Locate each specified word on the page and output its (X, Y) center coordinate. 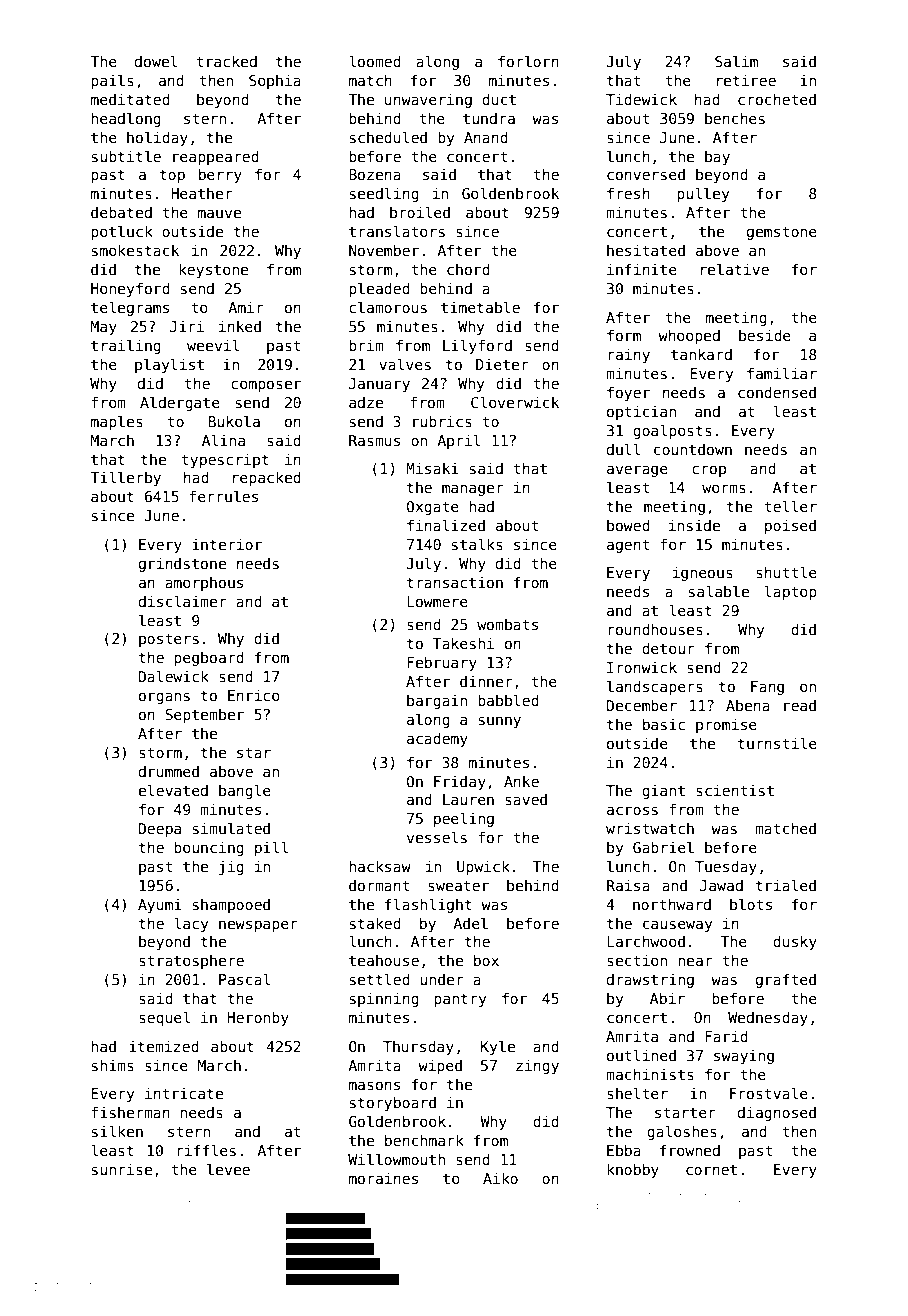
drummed (169, 771)
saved (526, 799)
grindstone (182, 564)
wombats (507, 624)
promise (726, 725)
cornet (711, 1169)
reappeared (216, 157)
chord (468, 269)
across (632, 810)
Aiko (500, 1178)
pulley (703, 194)
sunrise (122, 1169)
